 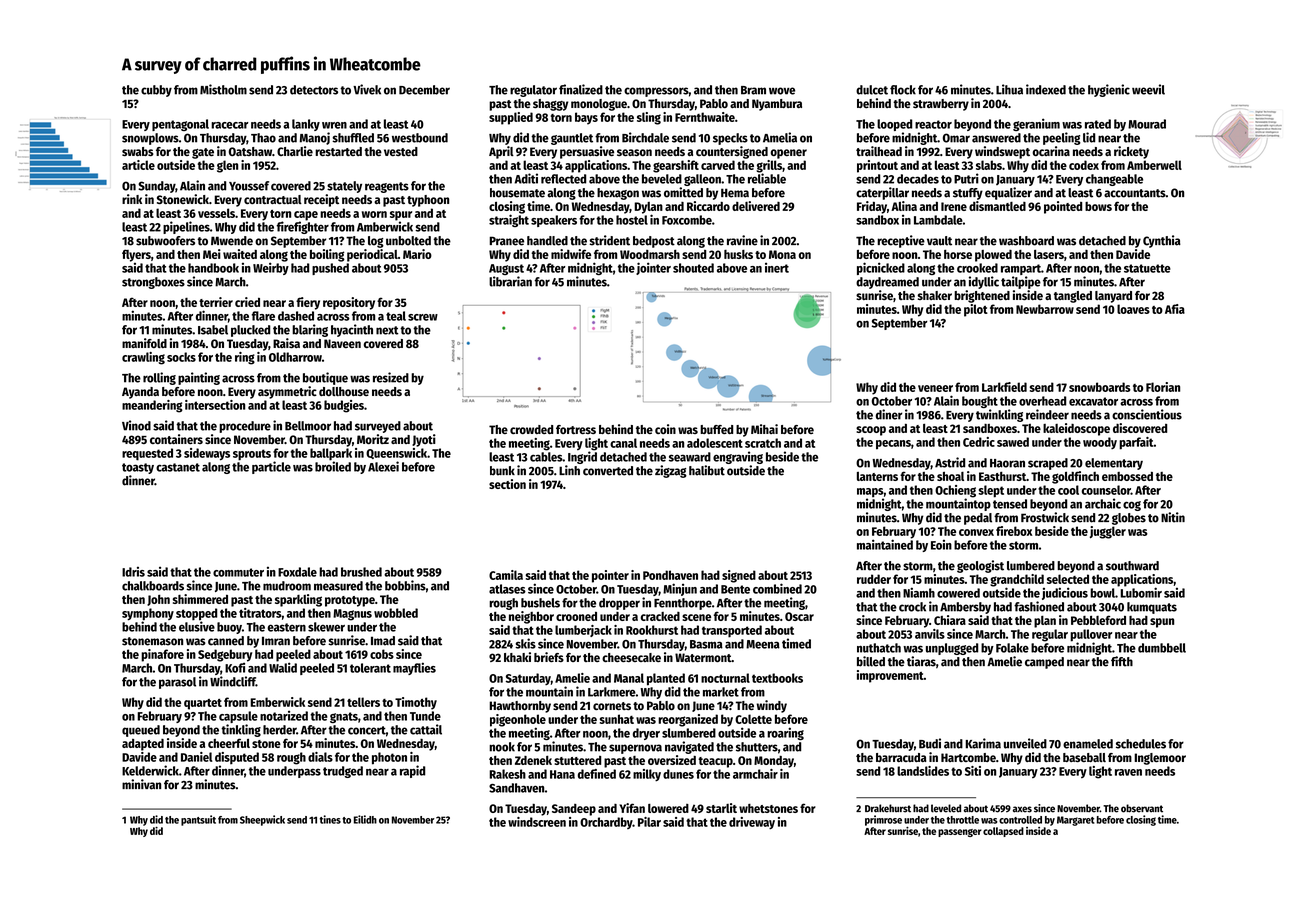 What do you see at coordinates (1132, 566) in the screenshot?
I see `southward` at bounding box center [1132, 566].
